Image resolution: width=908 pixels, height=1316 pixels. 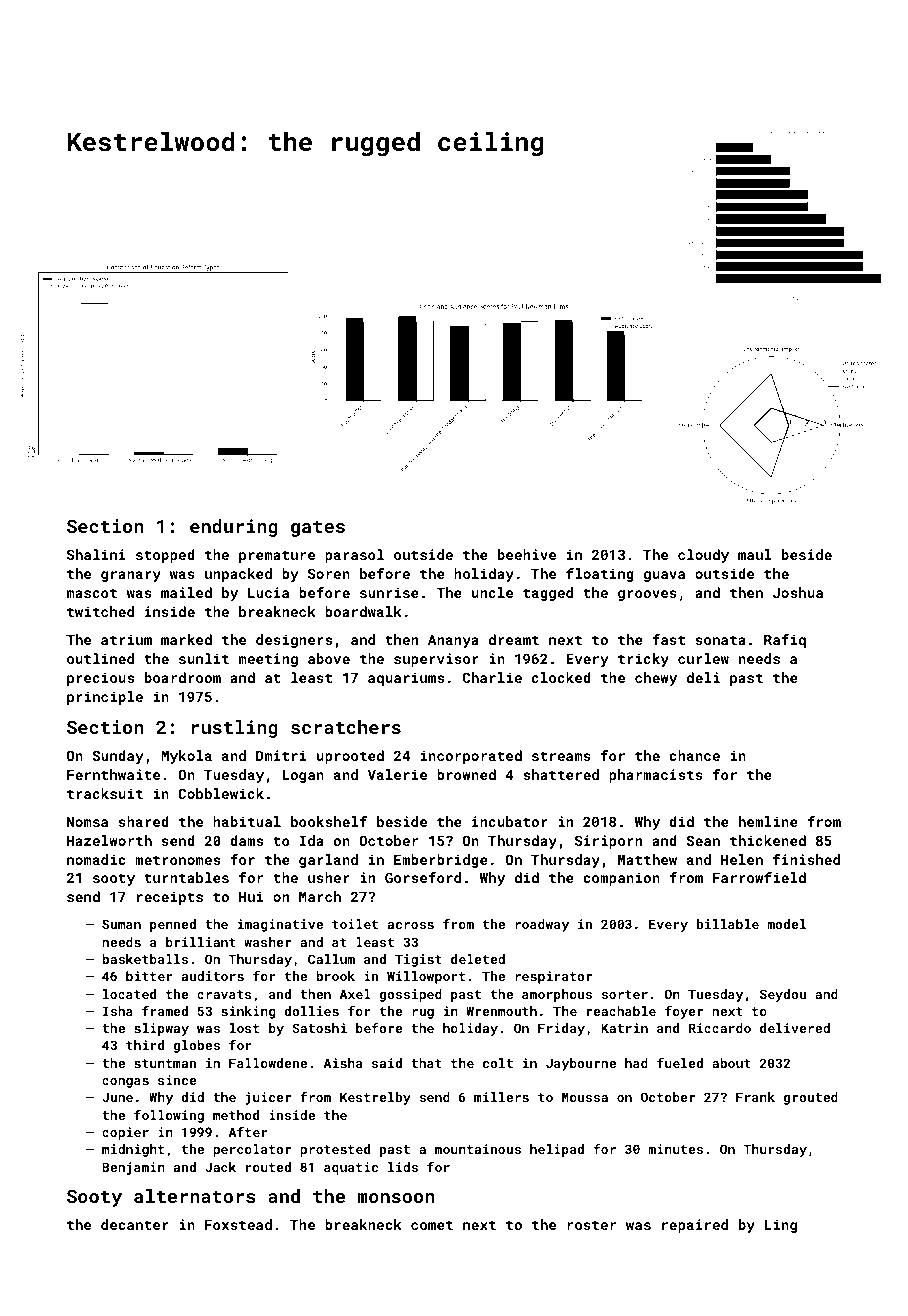 What do you see at coordinates (755, 554) in the image?
I see `maul` at bounding box center [755, 554].
